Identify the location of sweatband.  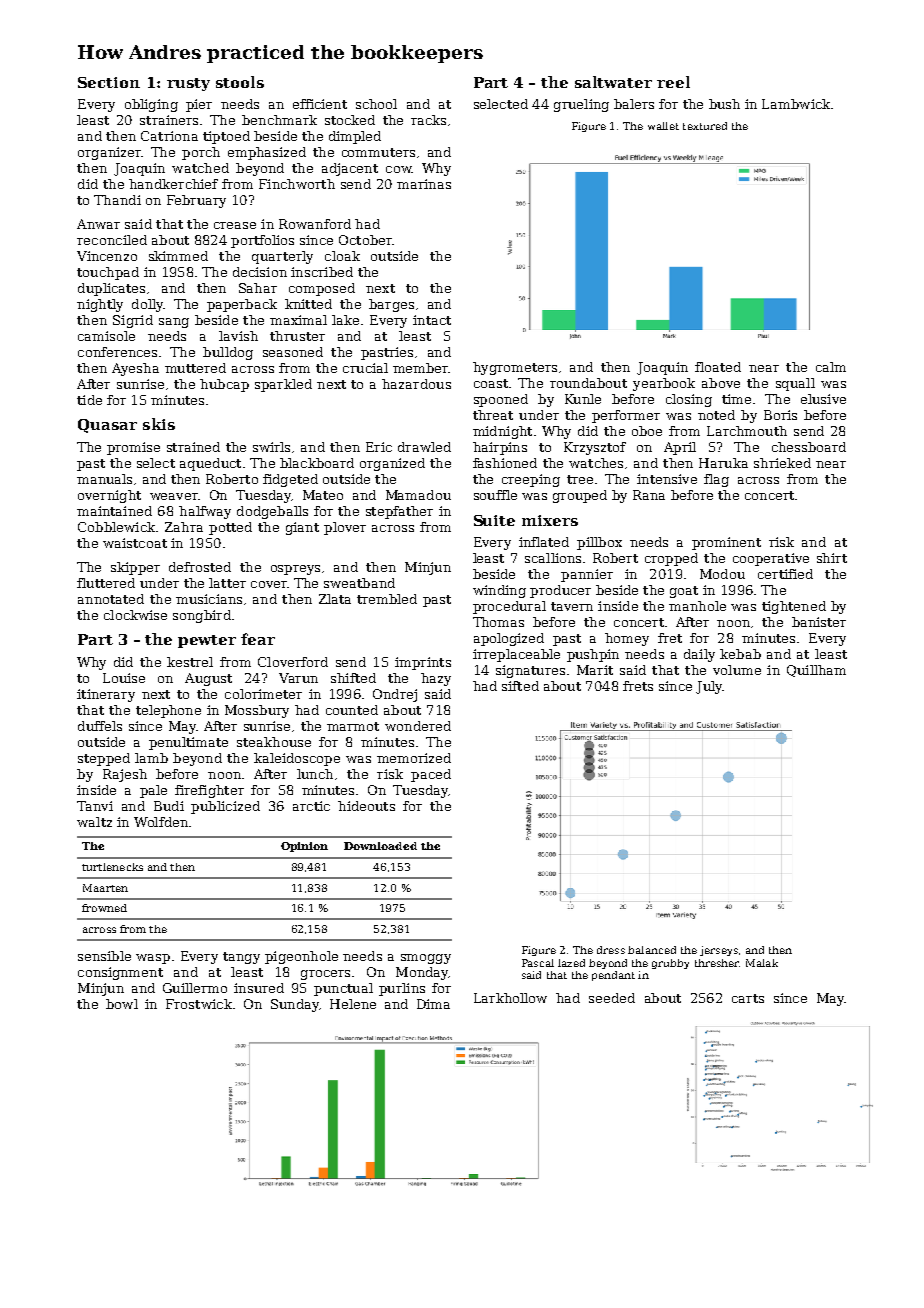
(359, 583).
